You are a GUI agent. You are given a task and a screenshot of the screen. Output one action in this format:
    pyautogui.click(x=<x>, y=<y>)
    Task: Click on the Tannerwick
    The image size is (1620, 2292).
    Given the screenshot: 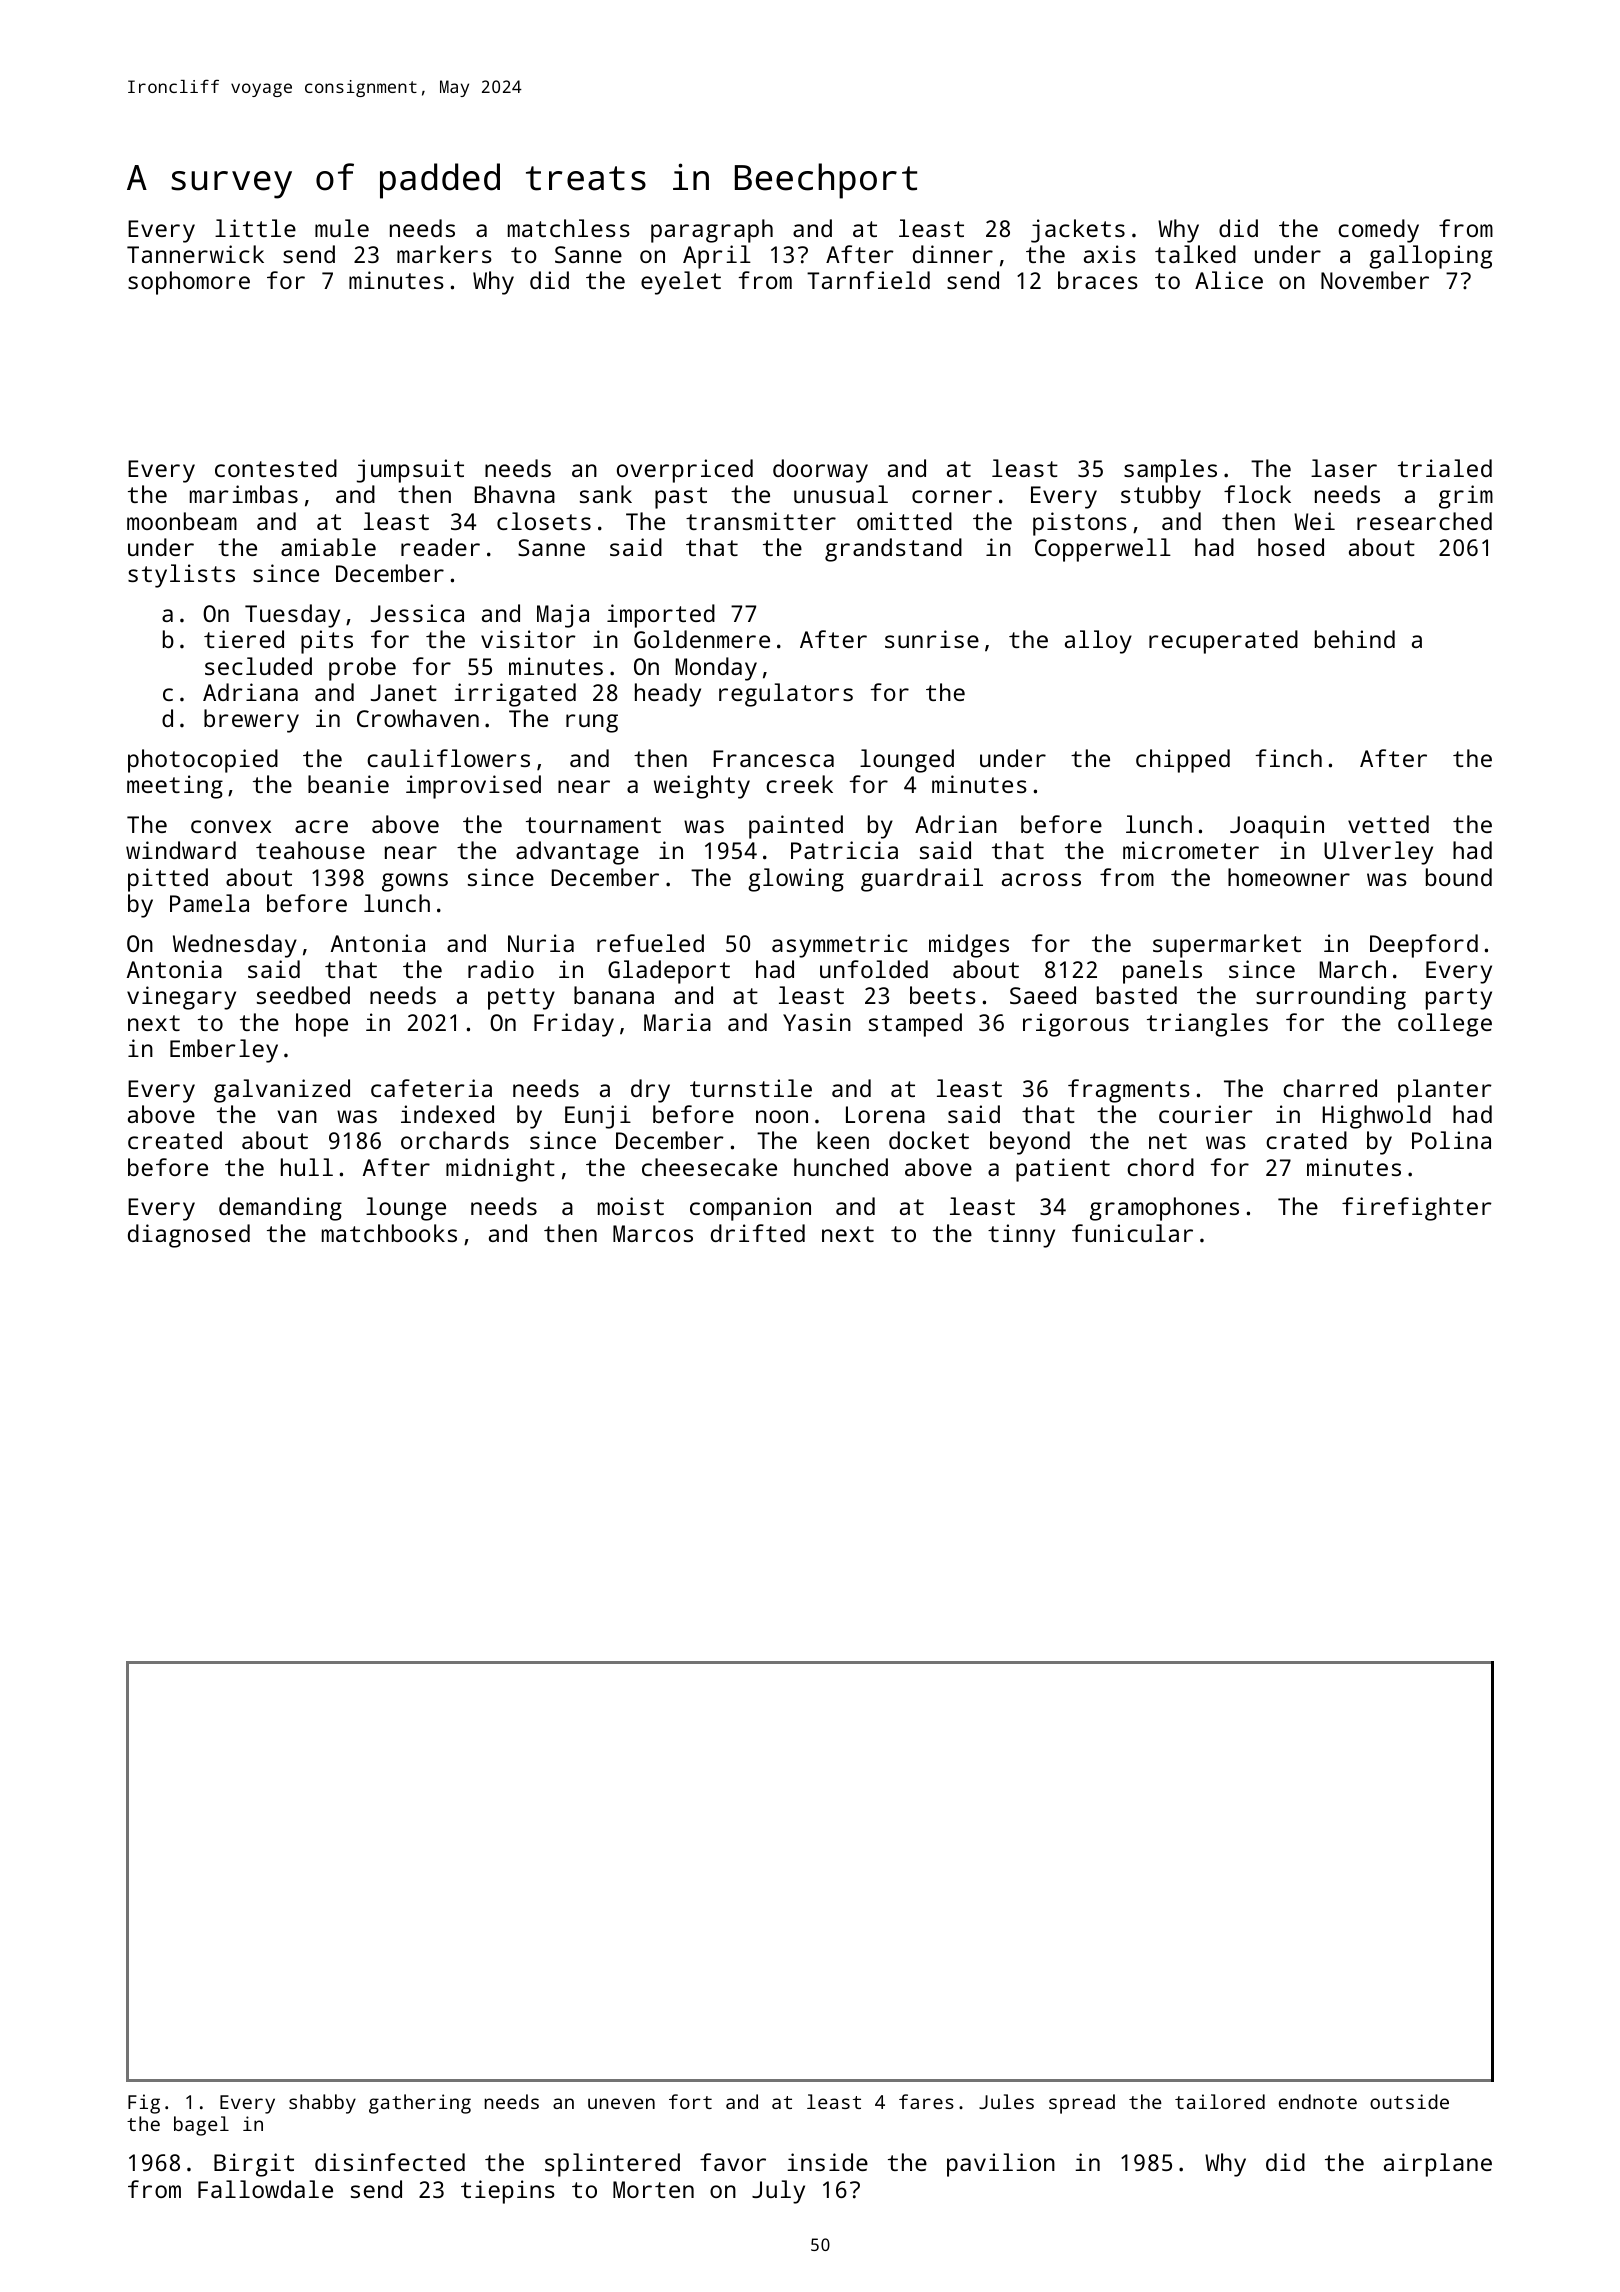 What is the action you would take?
    pyautogui.click(x=195, y=254)
